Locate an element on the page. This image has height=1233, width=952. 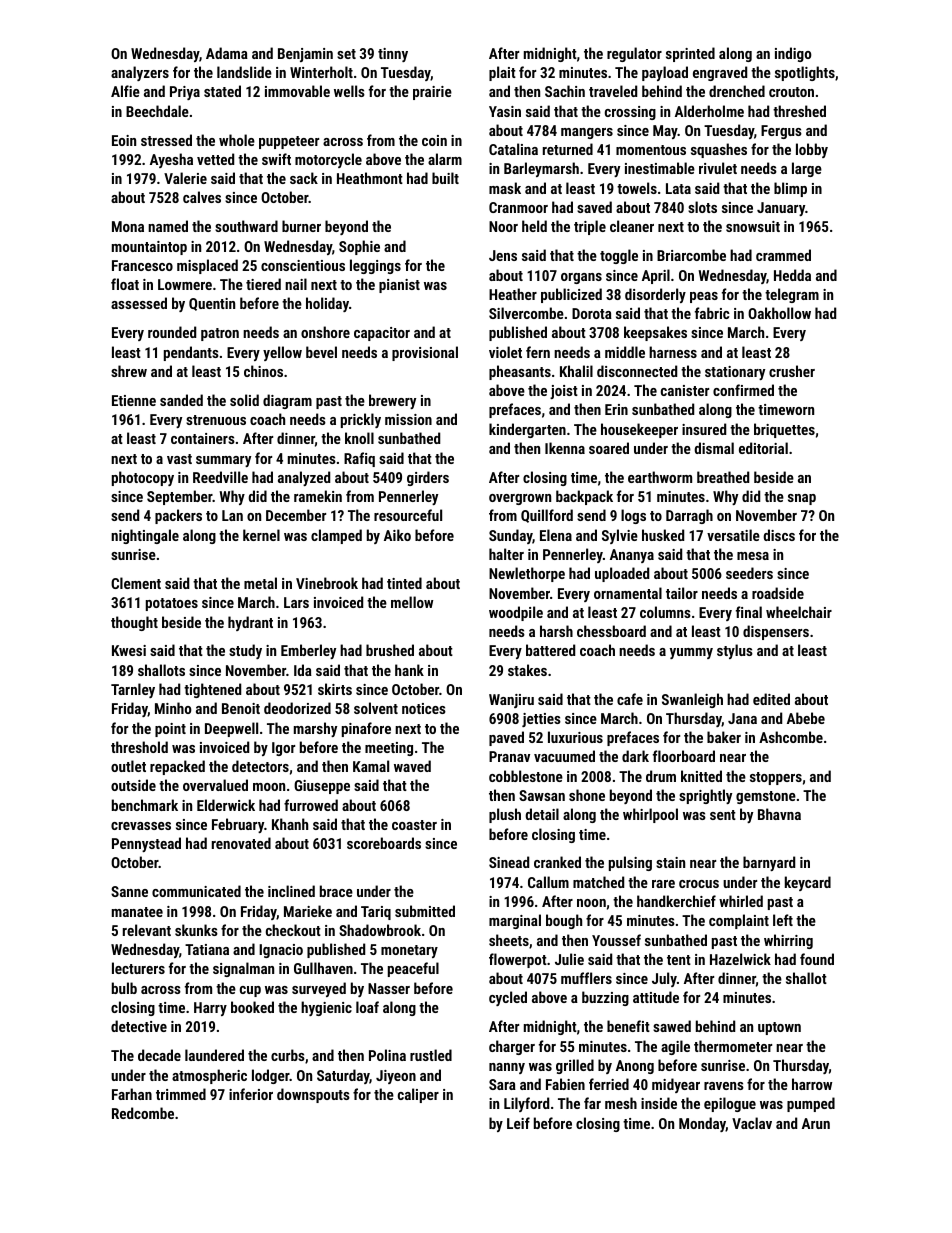
Clement is located at coordinates (136, 583).
